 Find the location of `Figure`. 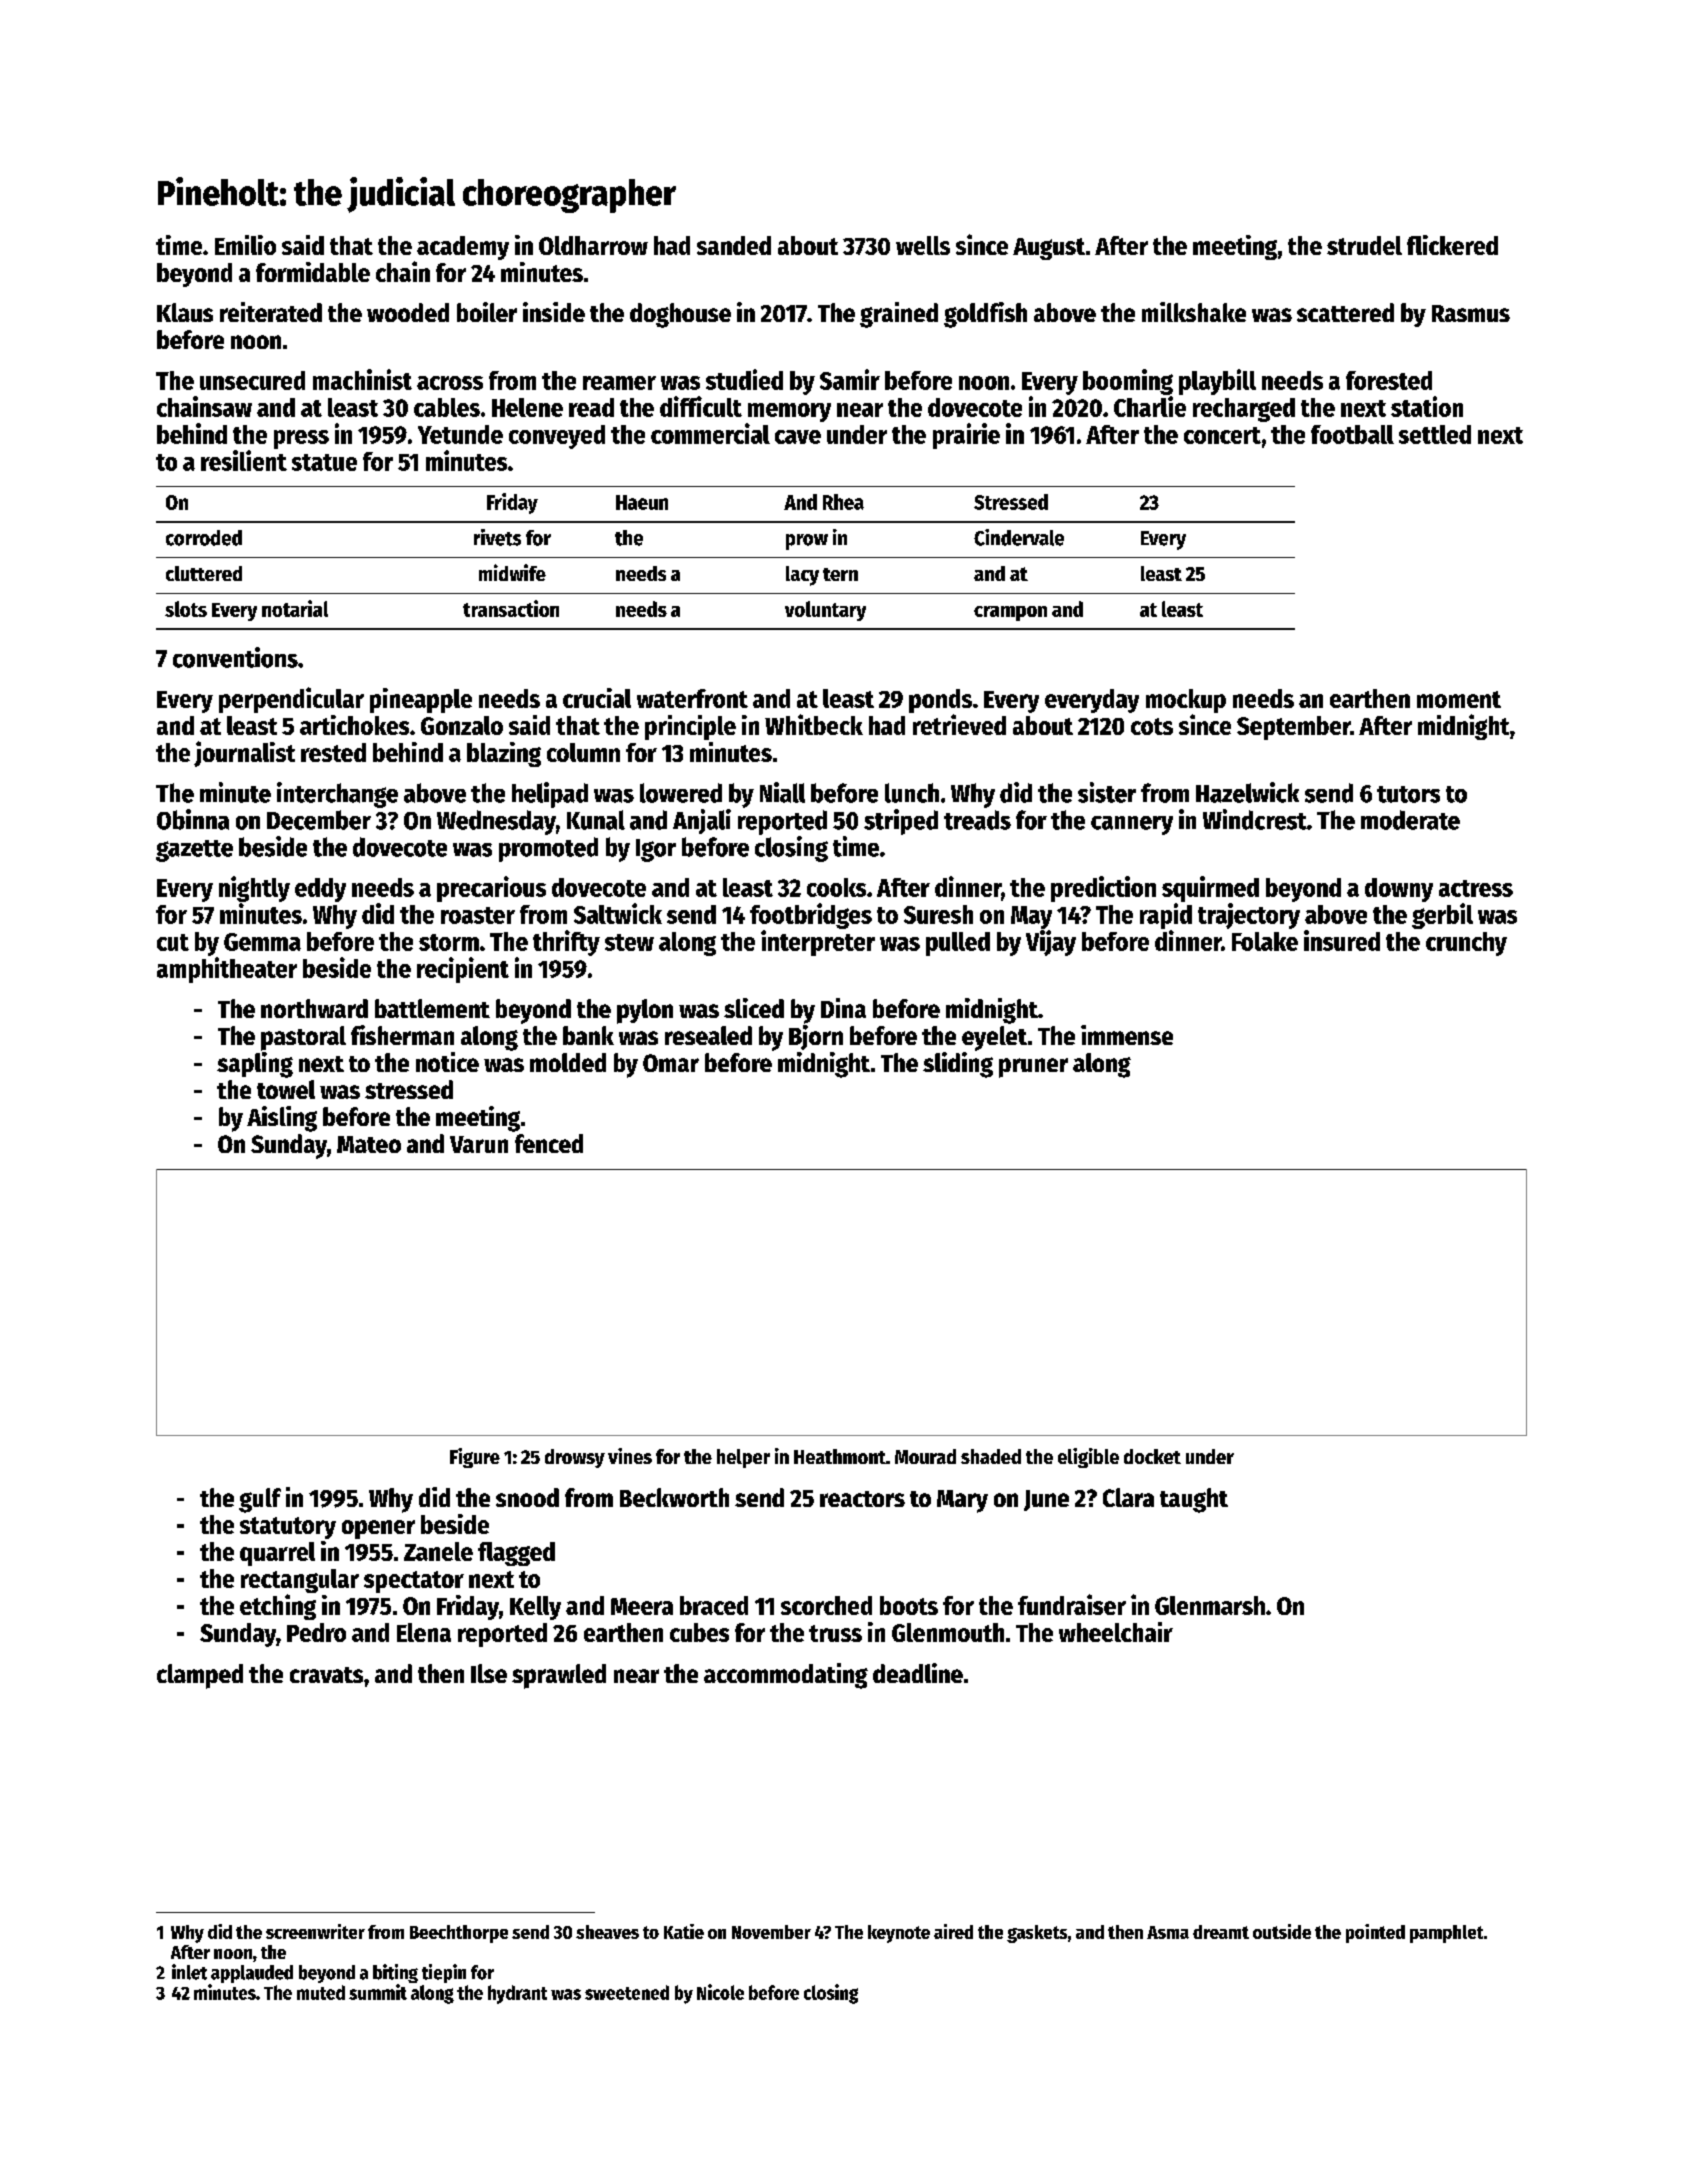

Figure is located at coordinates (475, 1458).
